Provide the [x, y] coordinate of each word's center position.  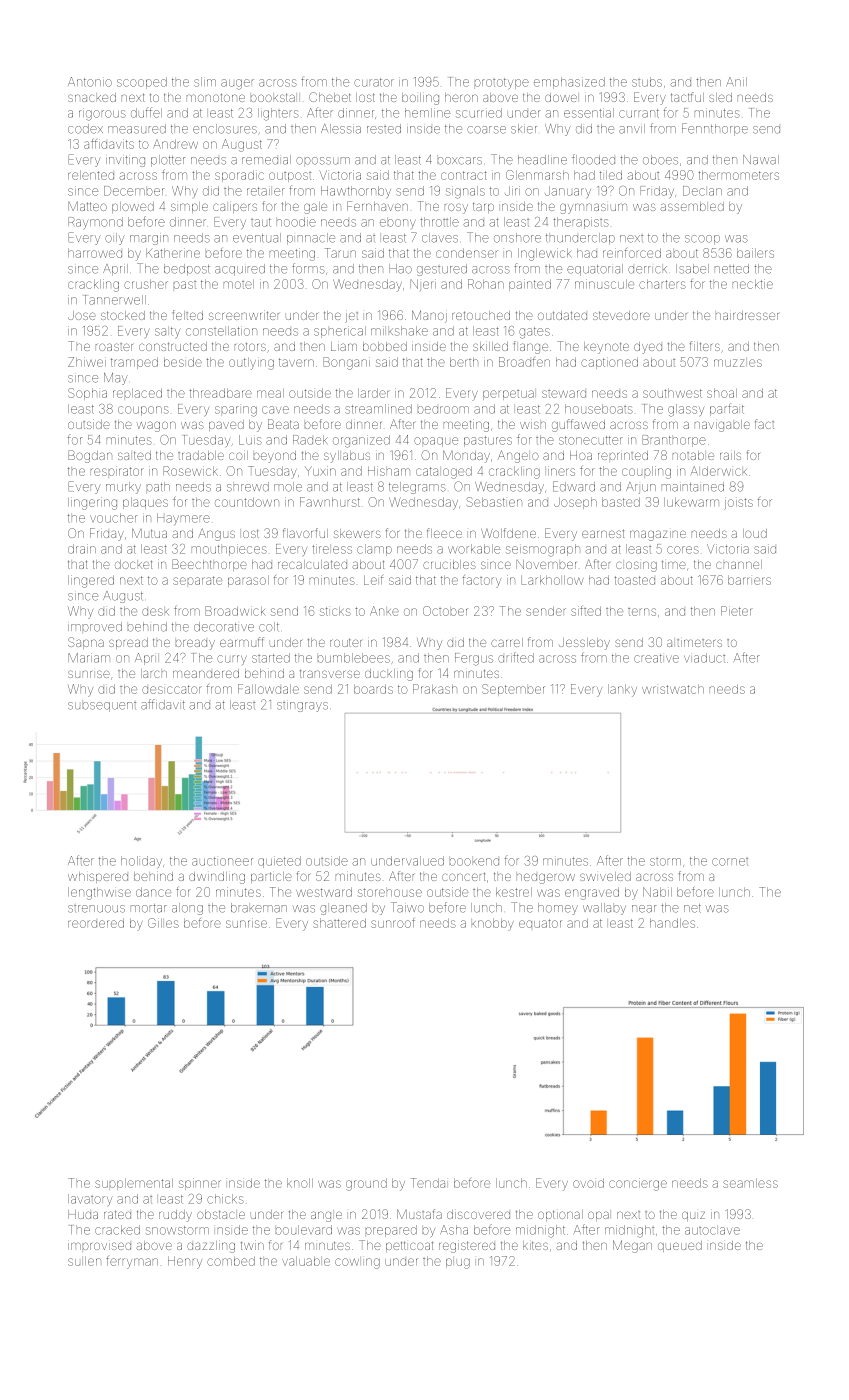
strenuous [96, 909]
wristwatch [673, 689]
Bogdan [90, 456]
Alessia [341, 129]
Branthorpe [674, 441]
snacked [92, 97]
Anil [736, 81]
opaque [436, 442]
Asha [454, 1230]
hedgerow [546, 878]
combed [231, 1261]
